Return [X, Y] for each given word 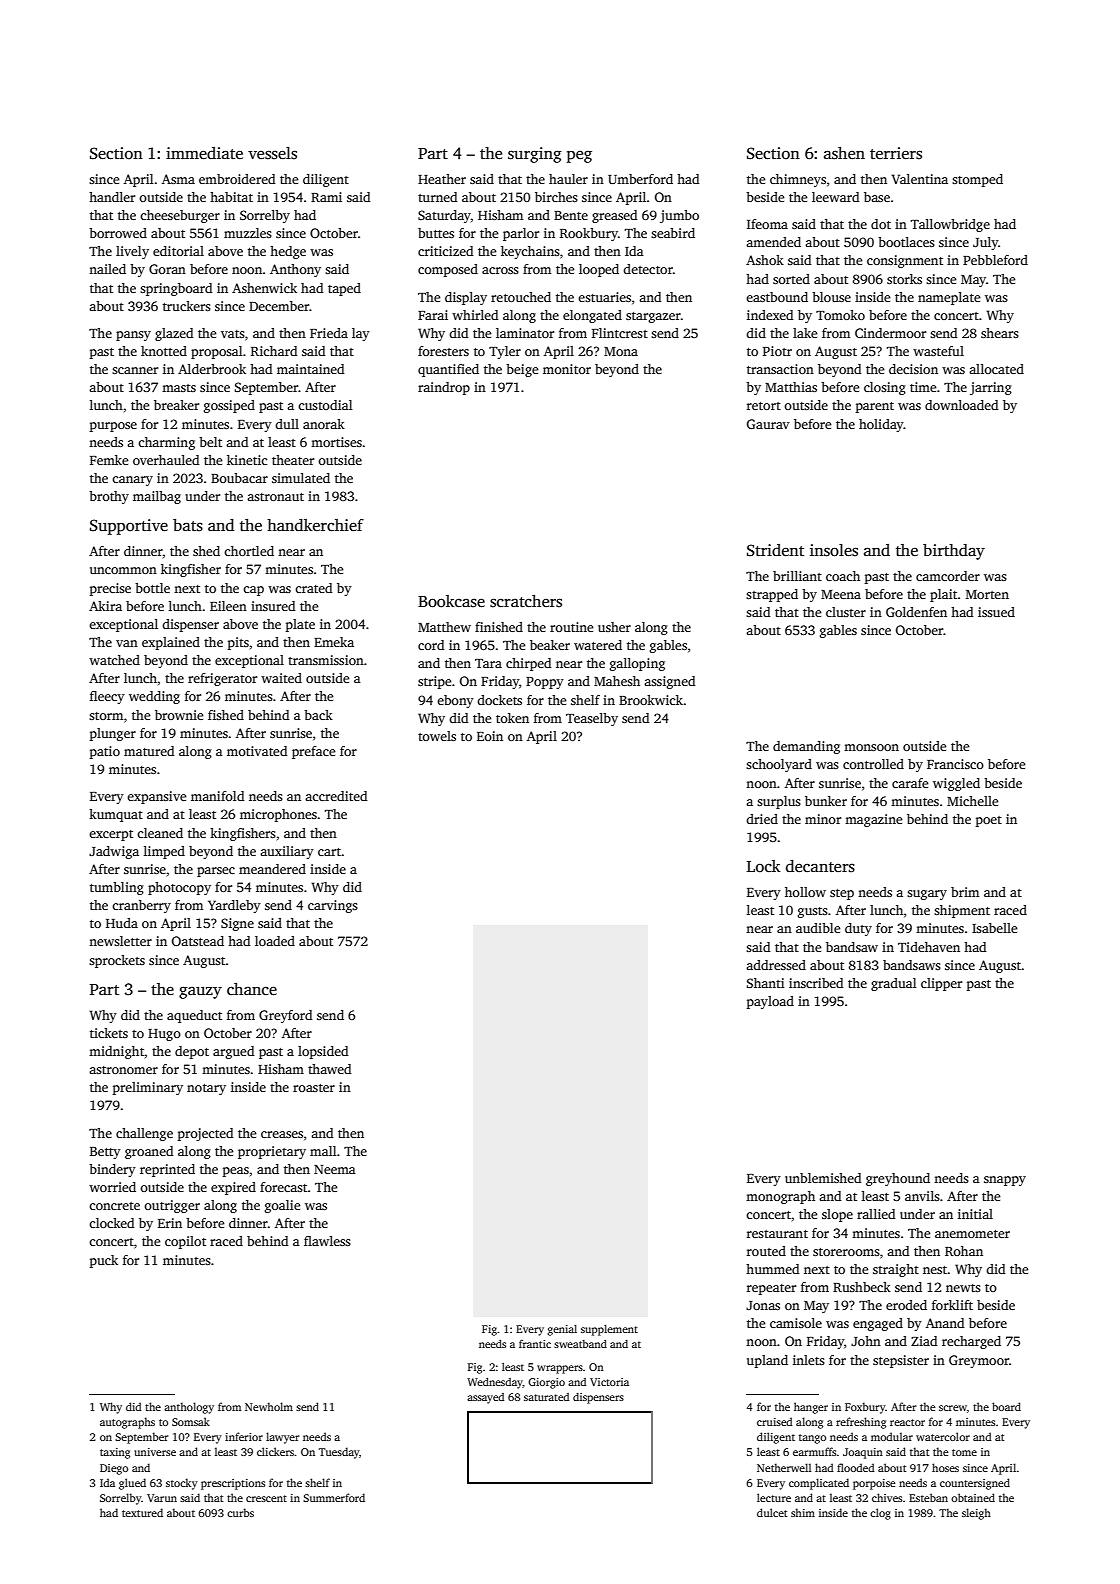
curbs [240, 1512]
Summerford [334, 1497]
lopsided [323, 1052]
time [923, 387]
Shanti [765, 983]
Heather [442, 179]
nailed [107, 269]
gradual [894, 984]
